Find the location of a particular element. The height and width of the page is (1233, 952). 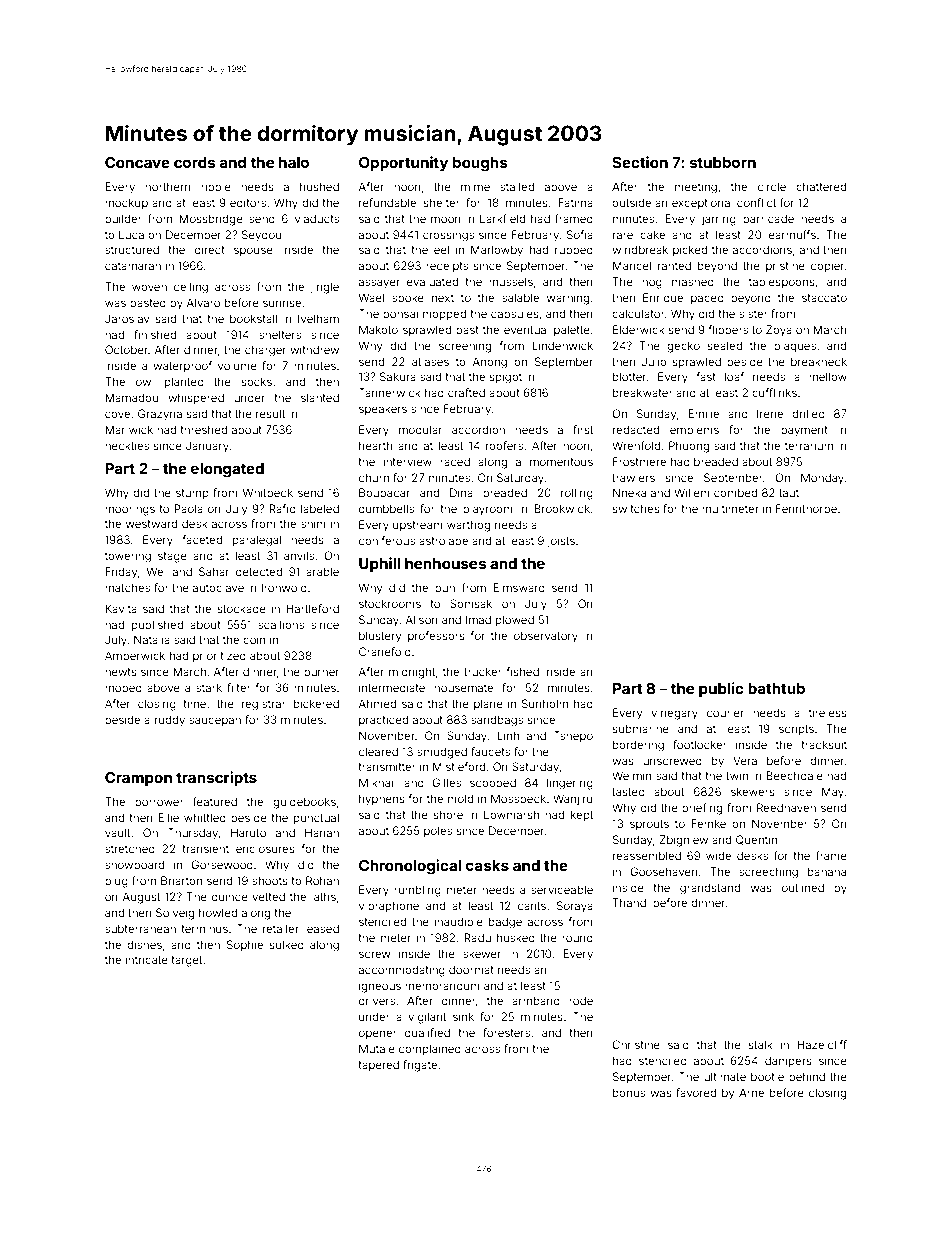

shim is located at coordinates (313, 523).
